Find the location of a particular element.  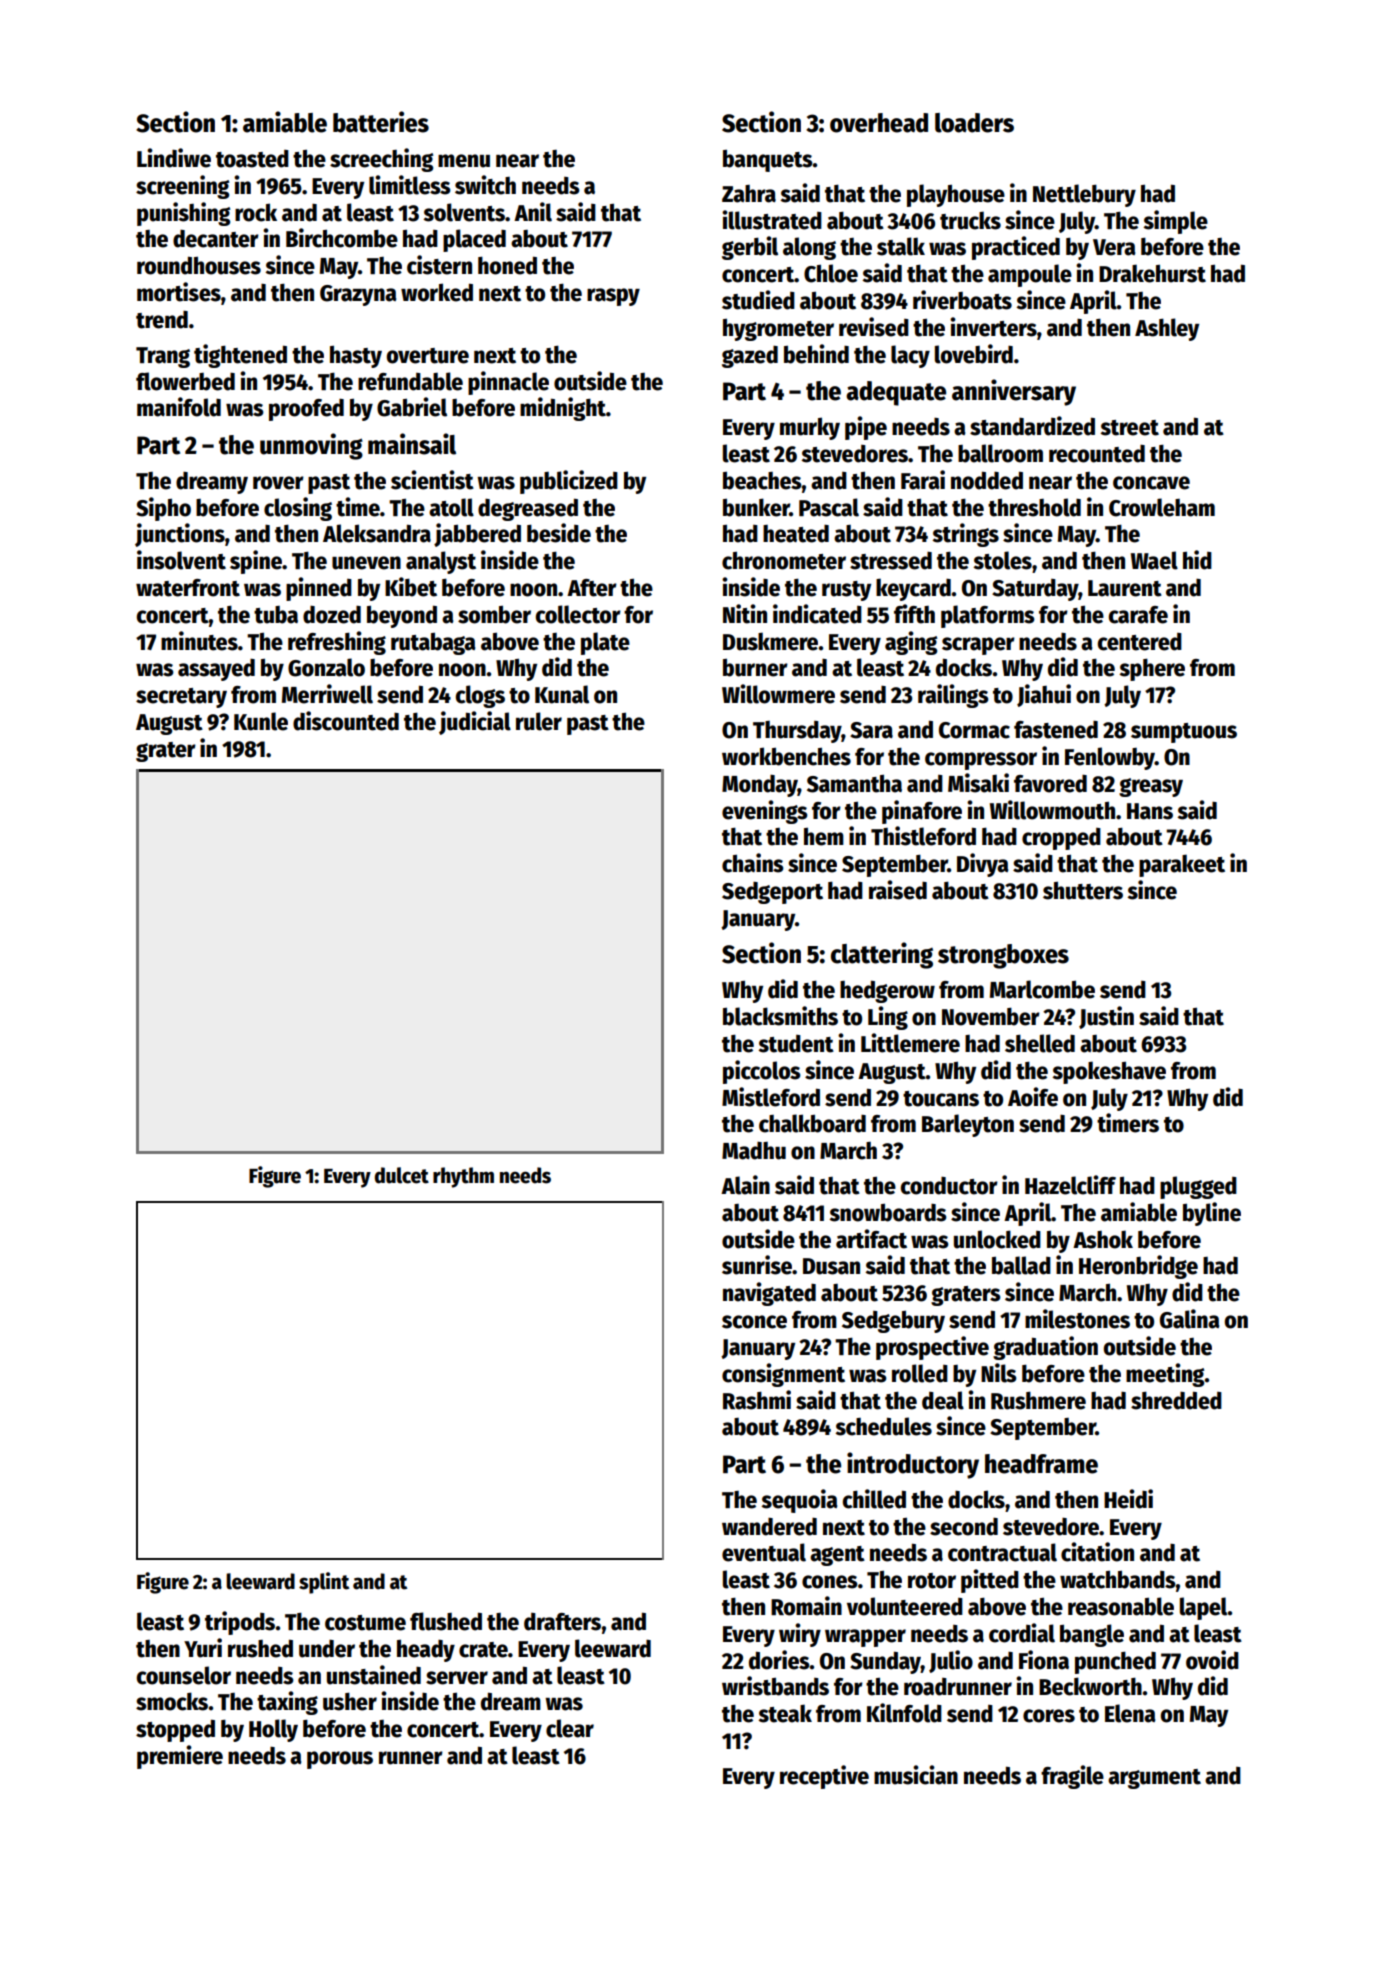

threshold is located at coordinates (1034, 507).
